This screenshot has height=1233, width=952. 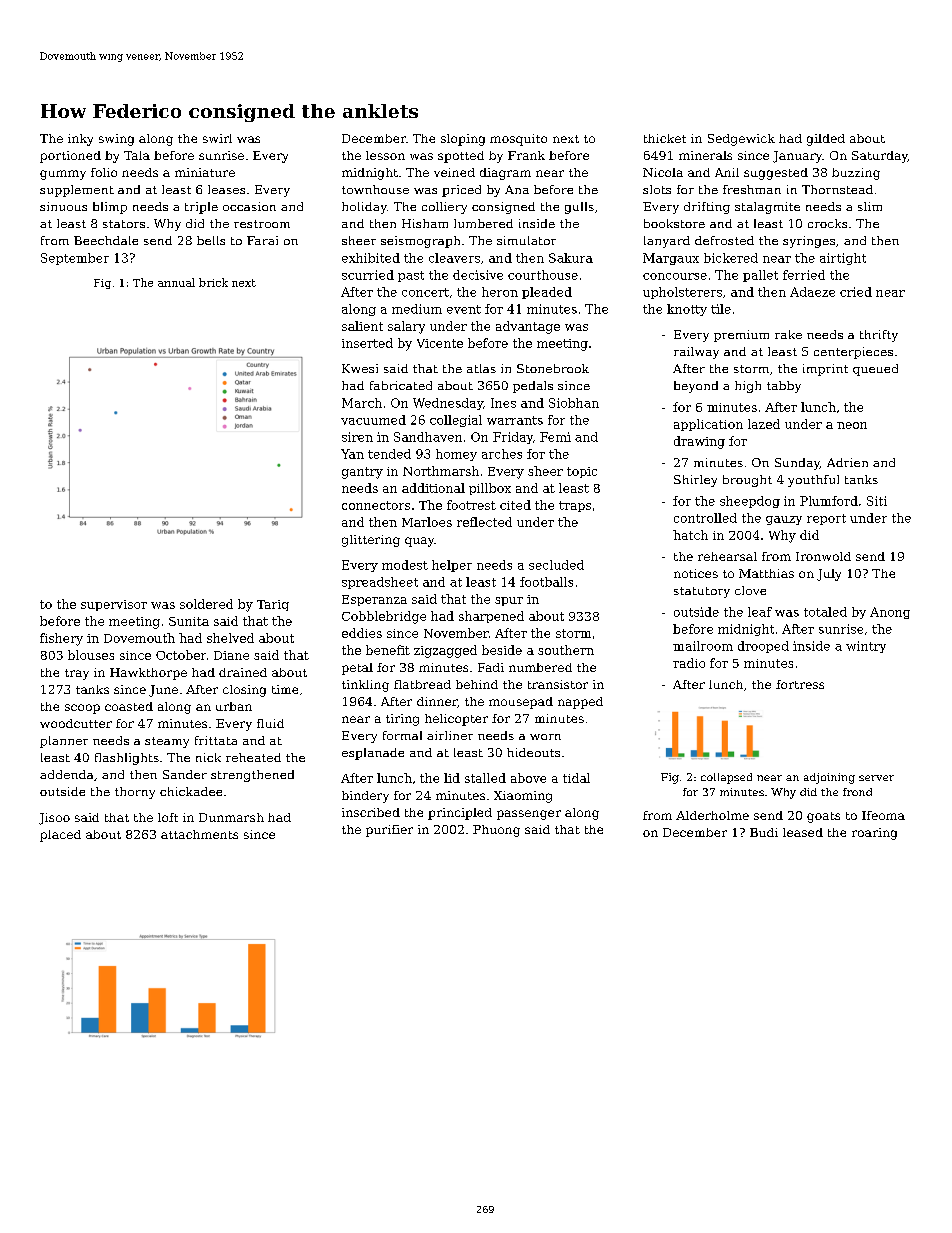 I want to click on holiday, so click(x=364, y=208).
